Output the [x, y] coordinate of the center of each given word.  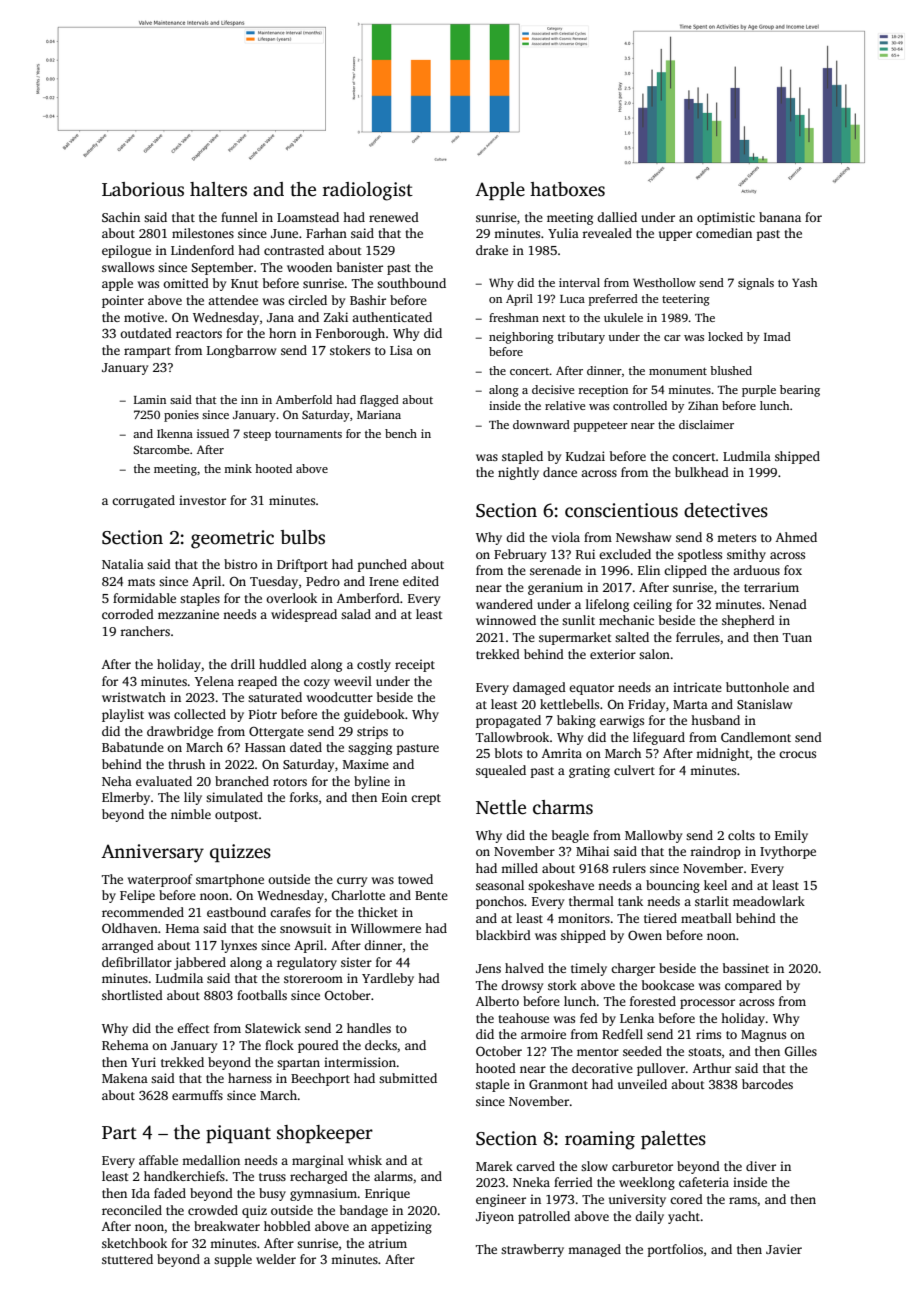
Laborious [143, 189]
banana [780, 217]
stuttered [127, 1259]
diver [761, 1166]
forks [304, 797]
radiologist [368, 191]
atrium [387, 1243]
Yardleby [388, 979]
